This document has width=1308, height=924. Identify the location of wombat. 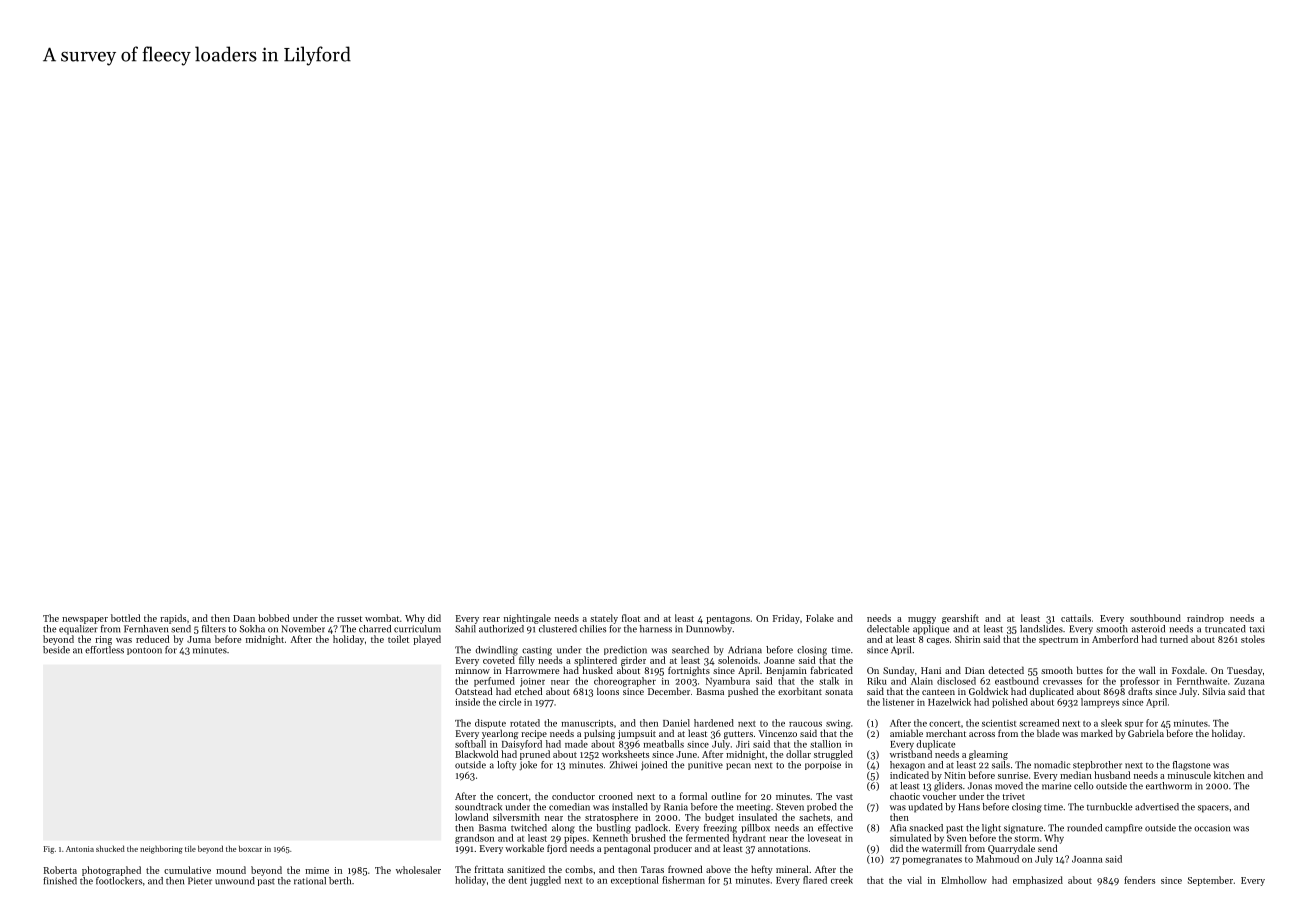
(382, 618).
